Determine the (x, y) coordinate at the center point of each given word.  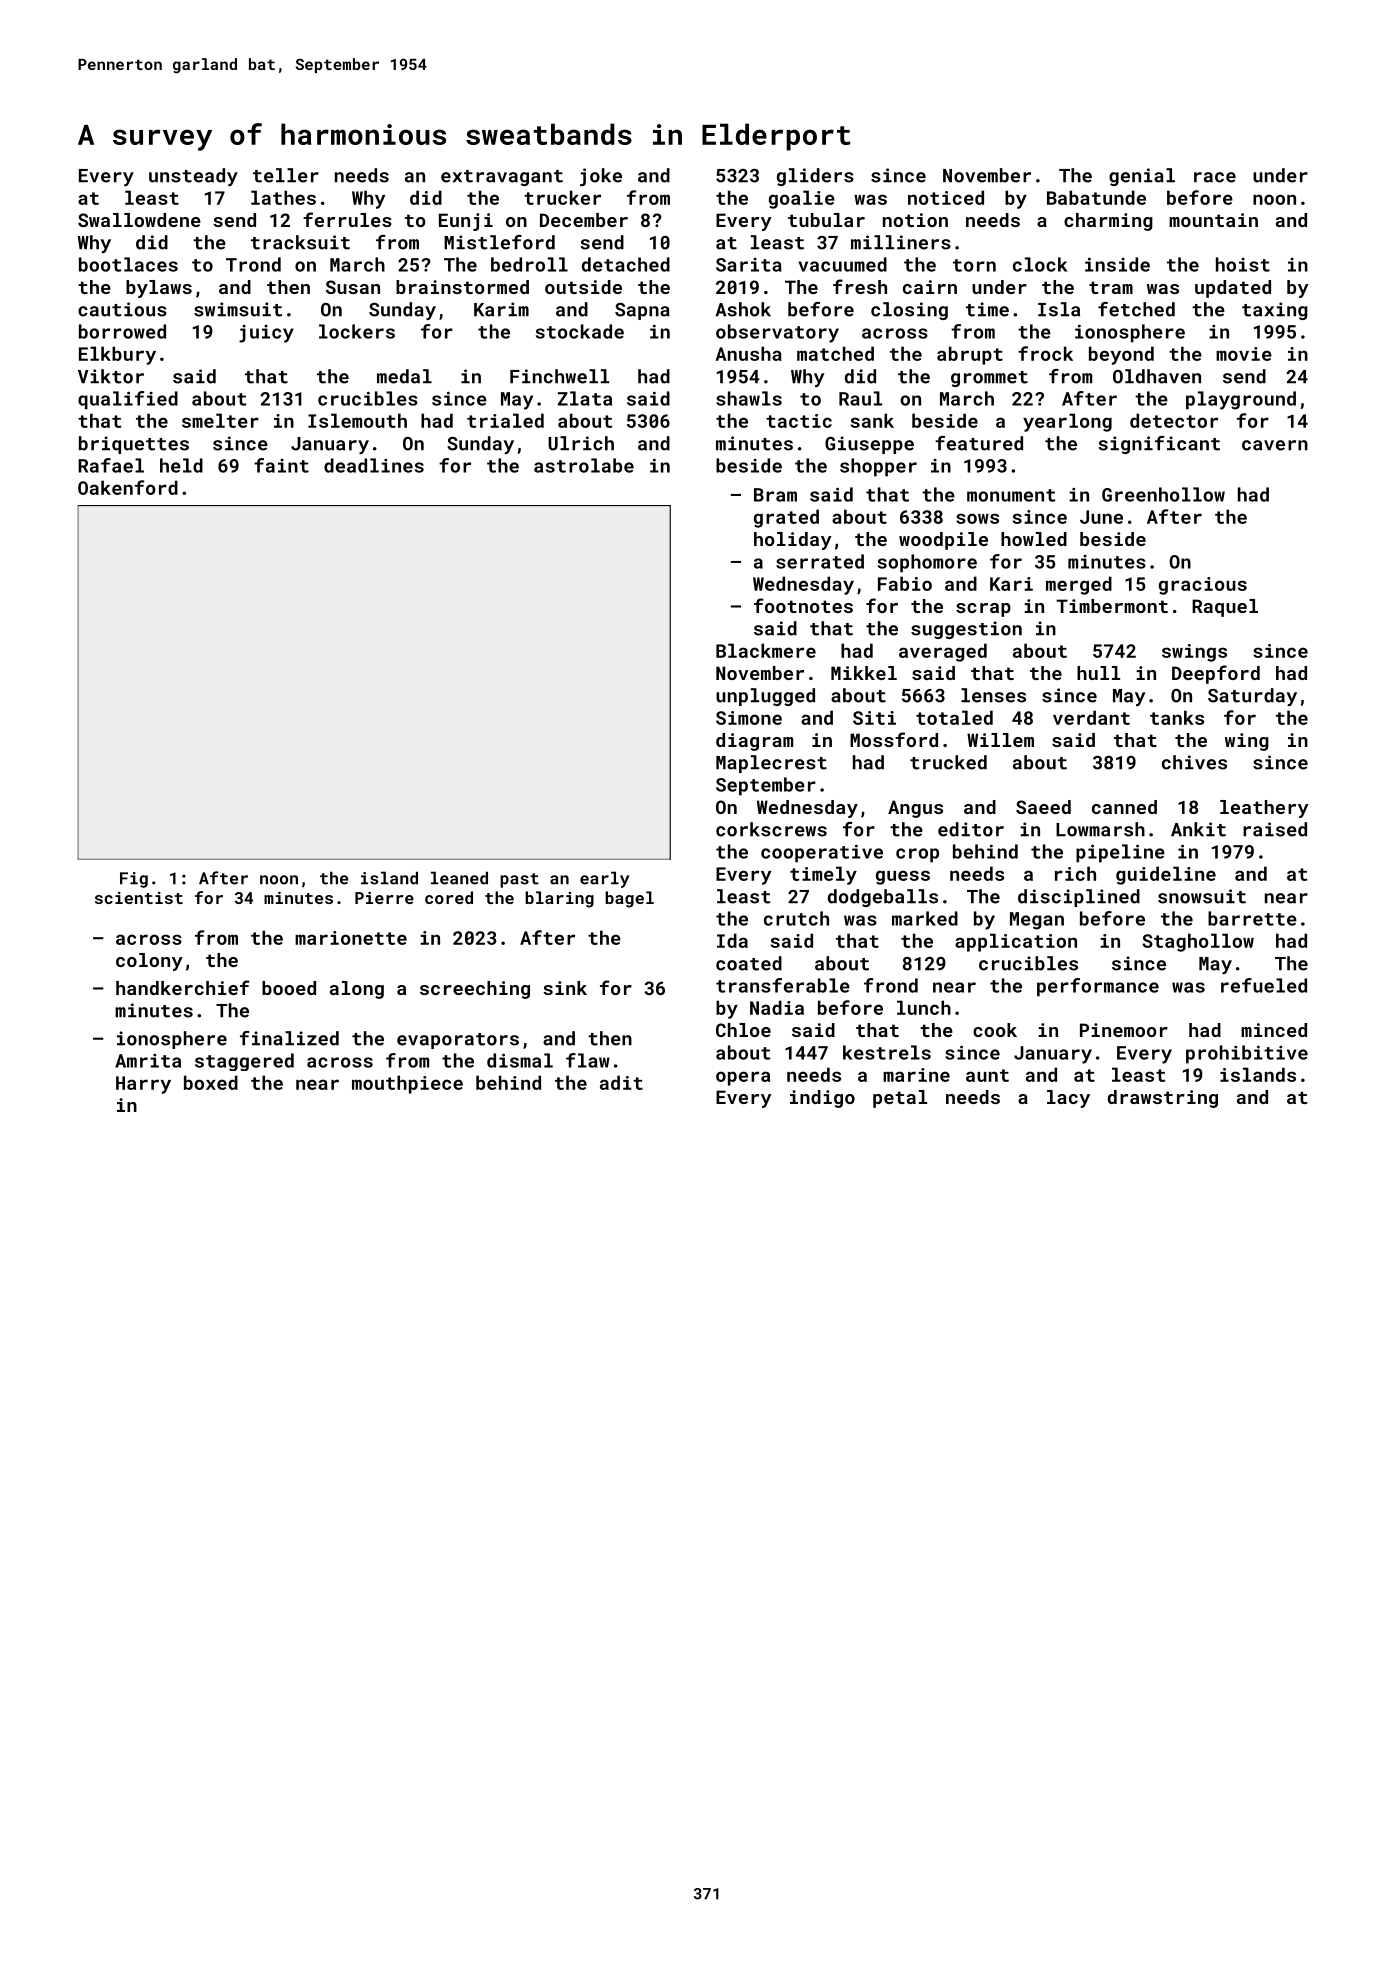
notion (915, 220)
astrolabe (584, 465)
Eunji (466, 222)
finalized (289, 1038)
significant (1159, 445)
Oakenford (128, 487)
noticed (946, 197)
